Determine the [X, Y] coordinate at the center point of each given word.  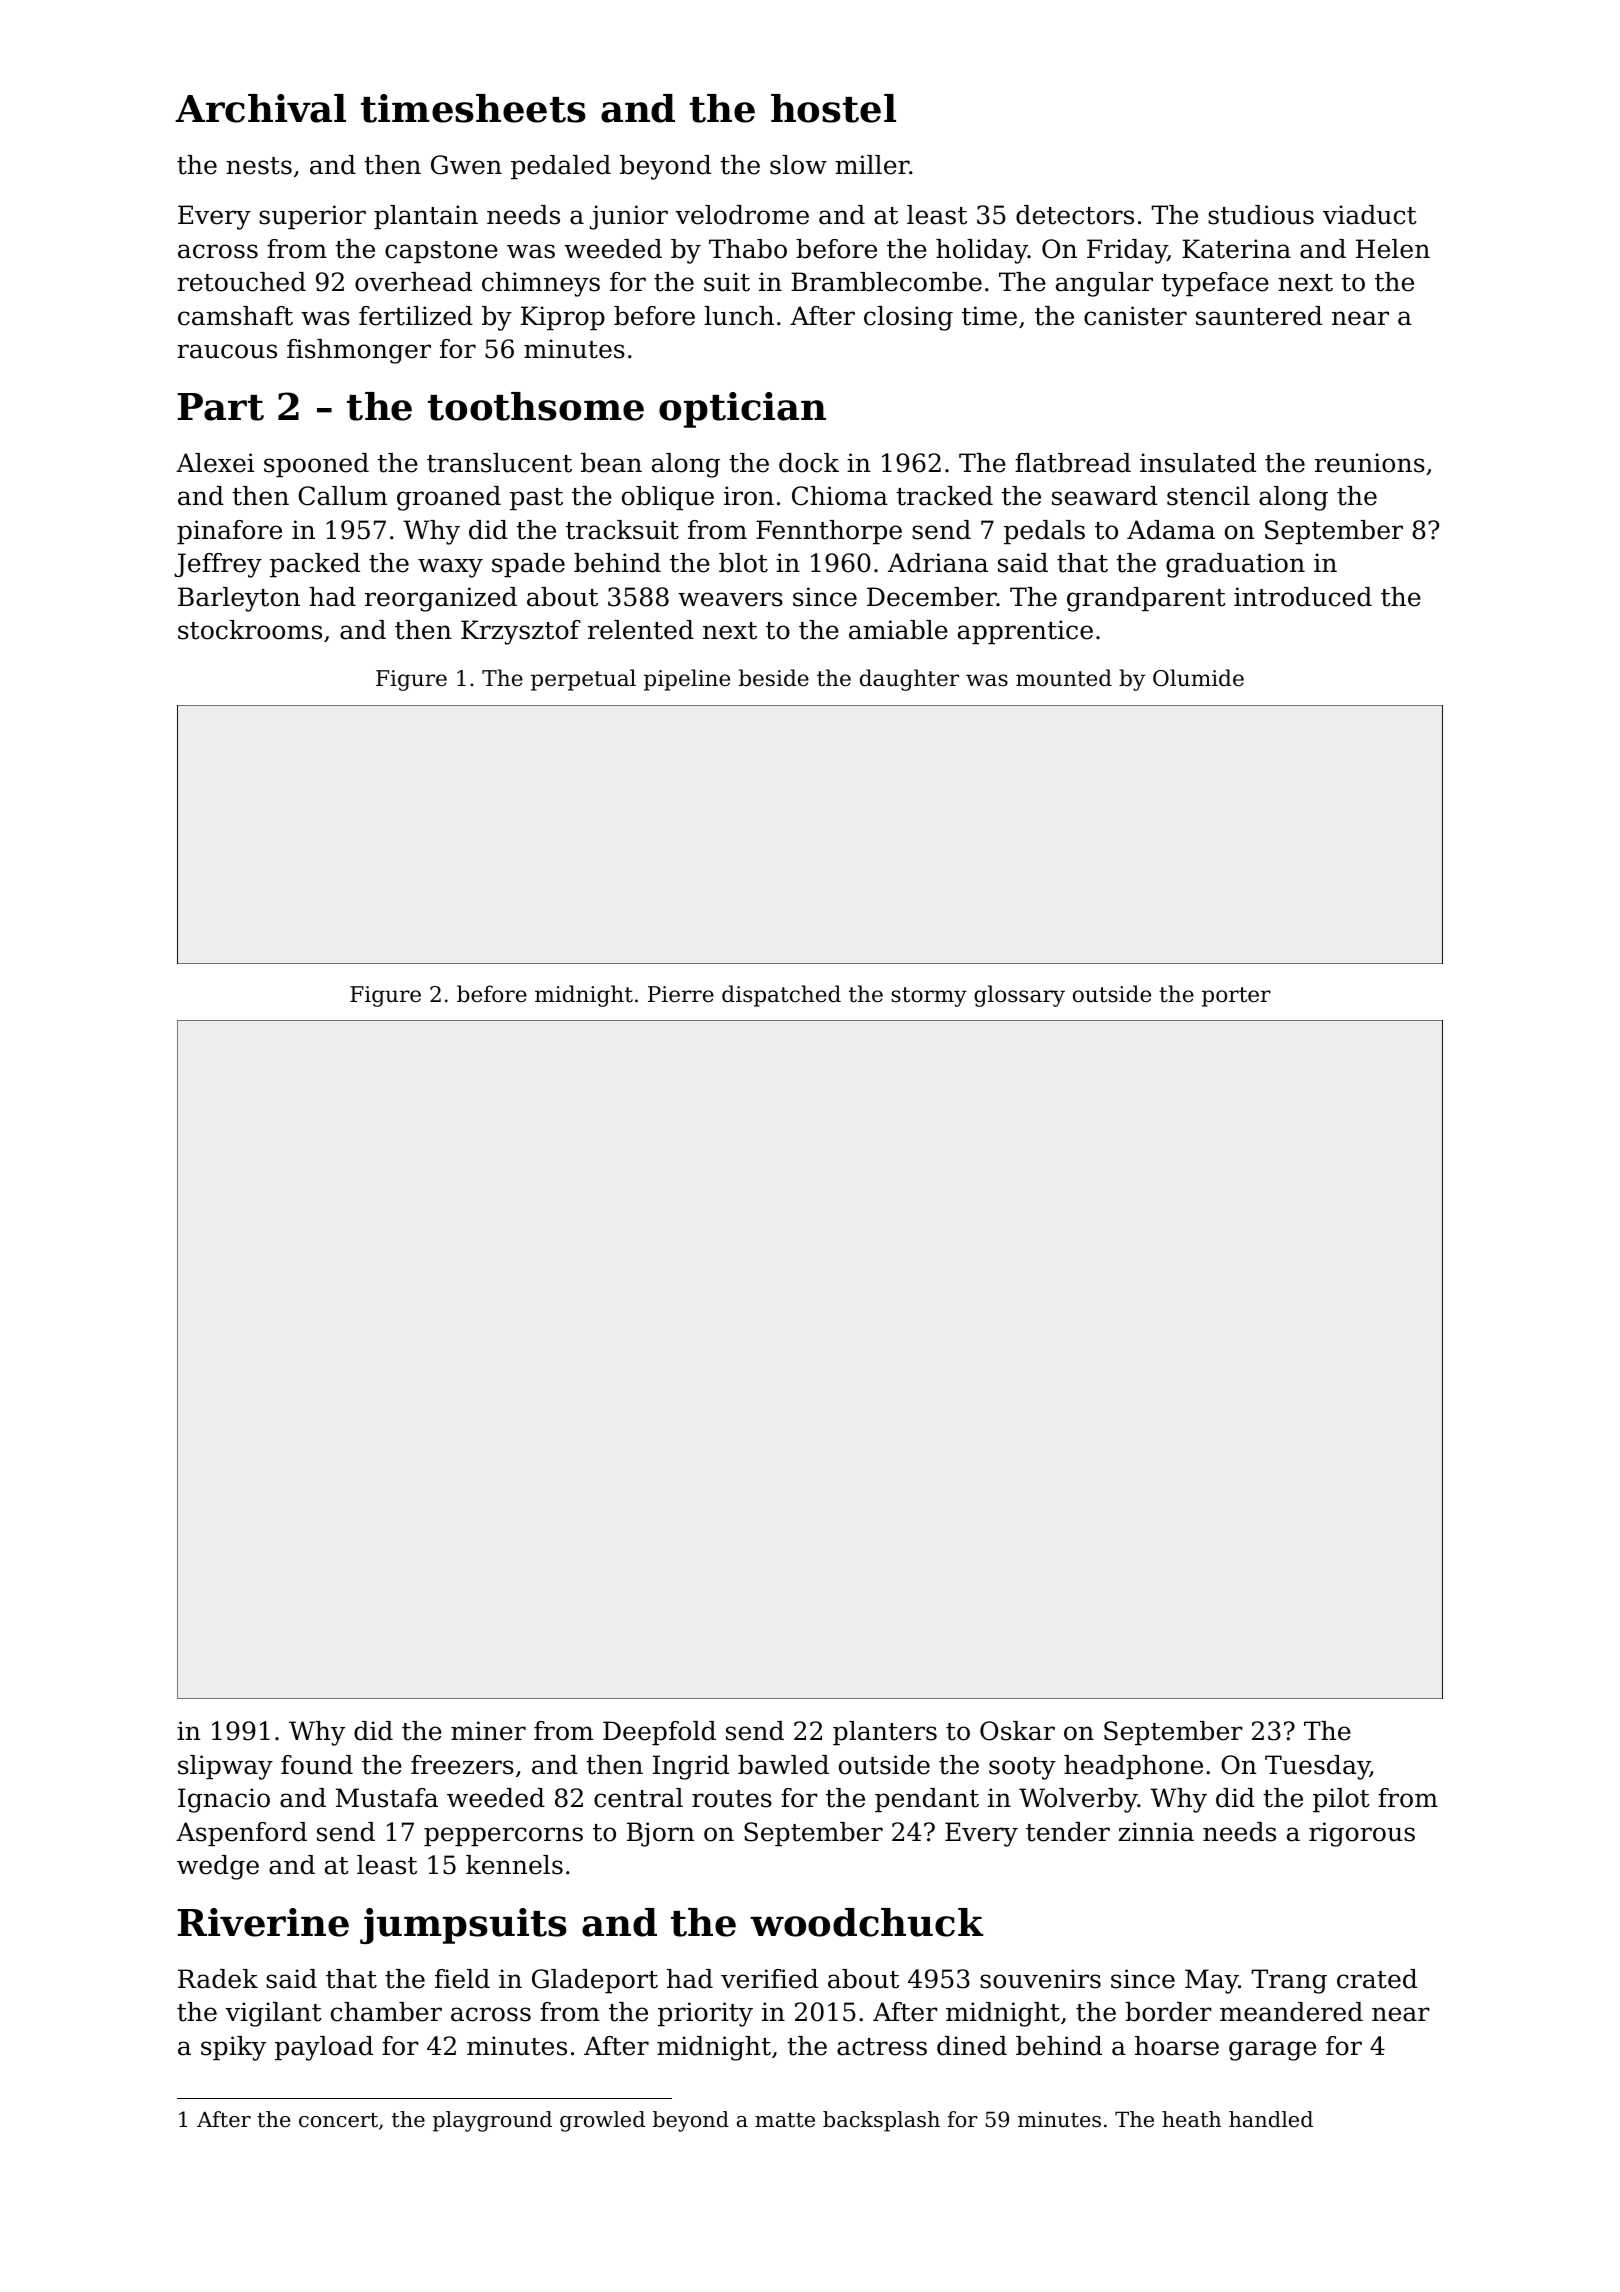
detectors [1075, 215]
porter [1236, 997]
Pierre [681, 994]
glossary [1019, 996]
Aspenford [241, 1834]
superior [312, 217]
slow [798, 165]
